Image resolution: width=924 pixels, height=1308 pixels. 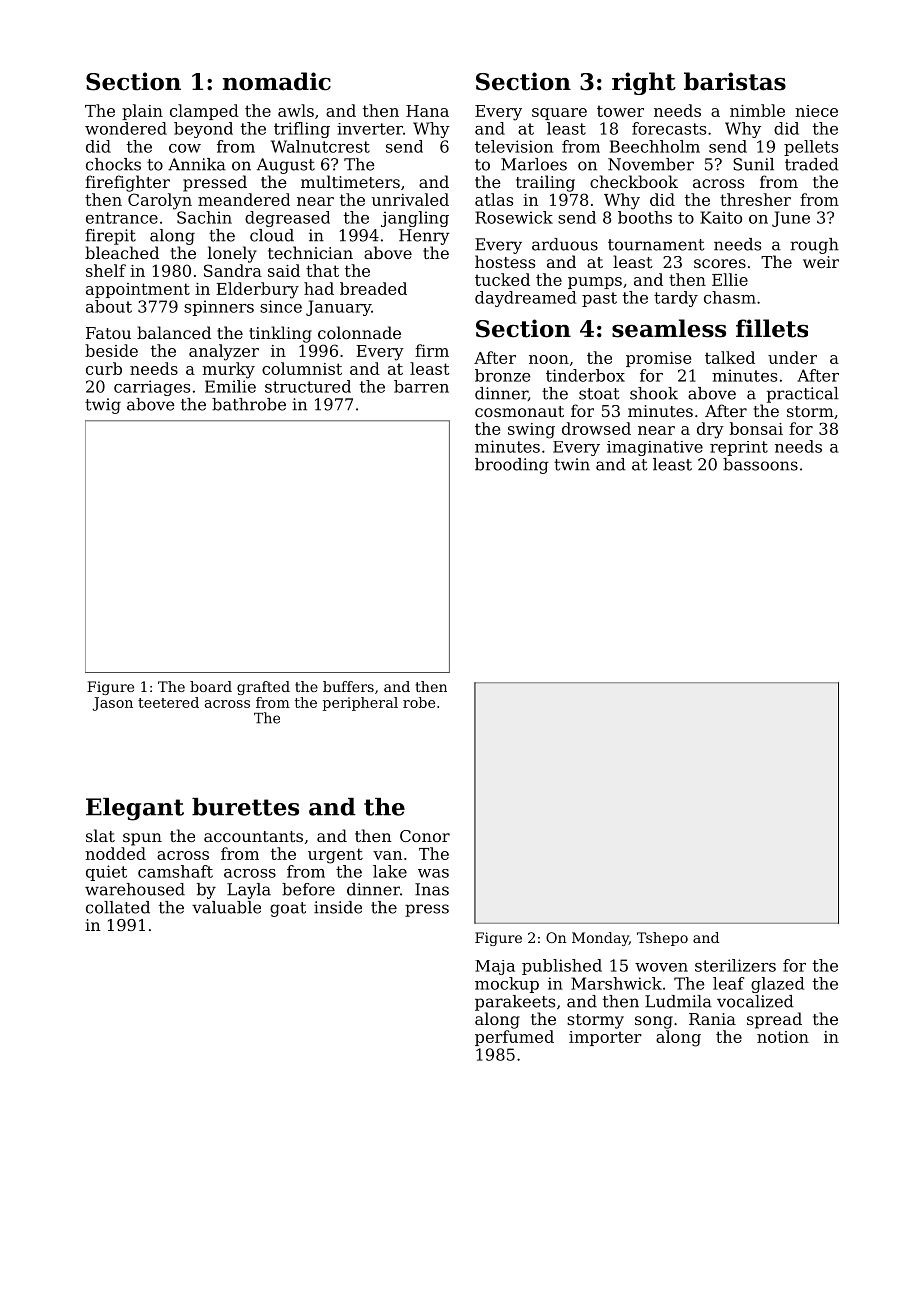 I want to click on was, so click(x=433, y=873).
